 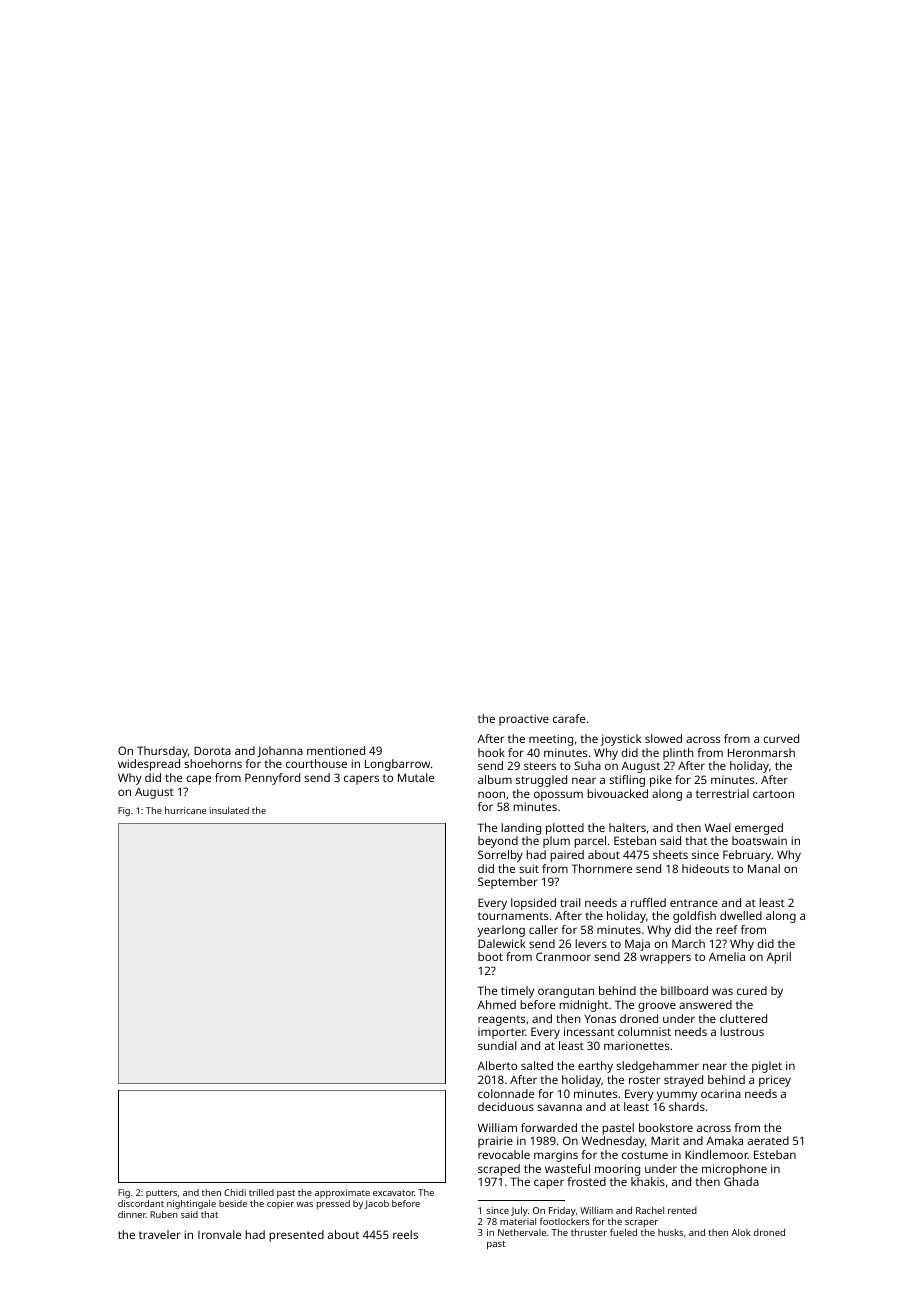 I want to click on hurricane, so click(x=185, y=810).
